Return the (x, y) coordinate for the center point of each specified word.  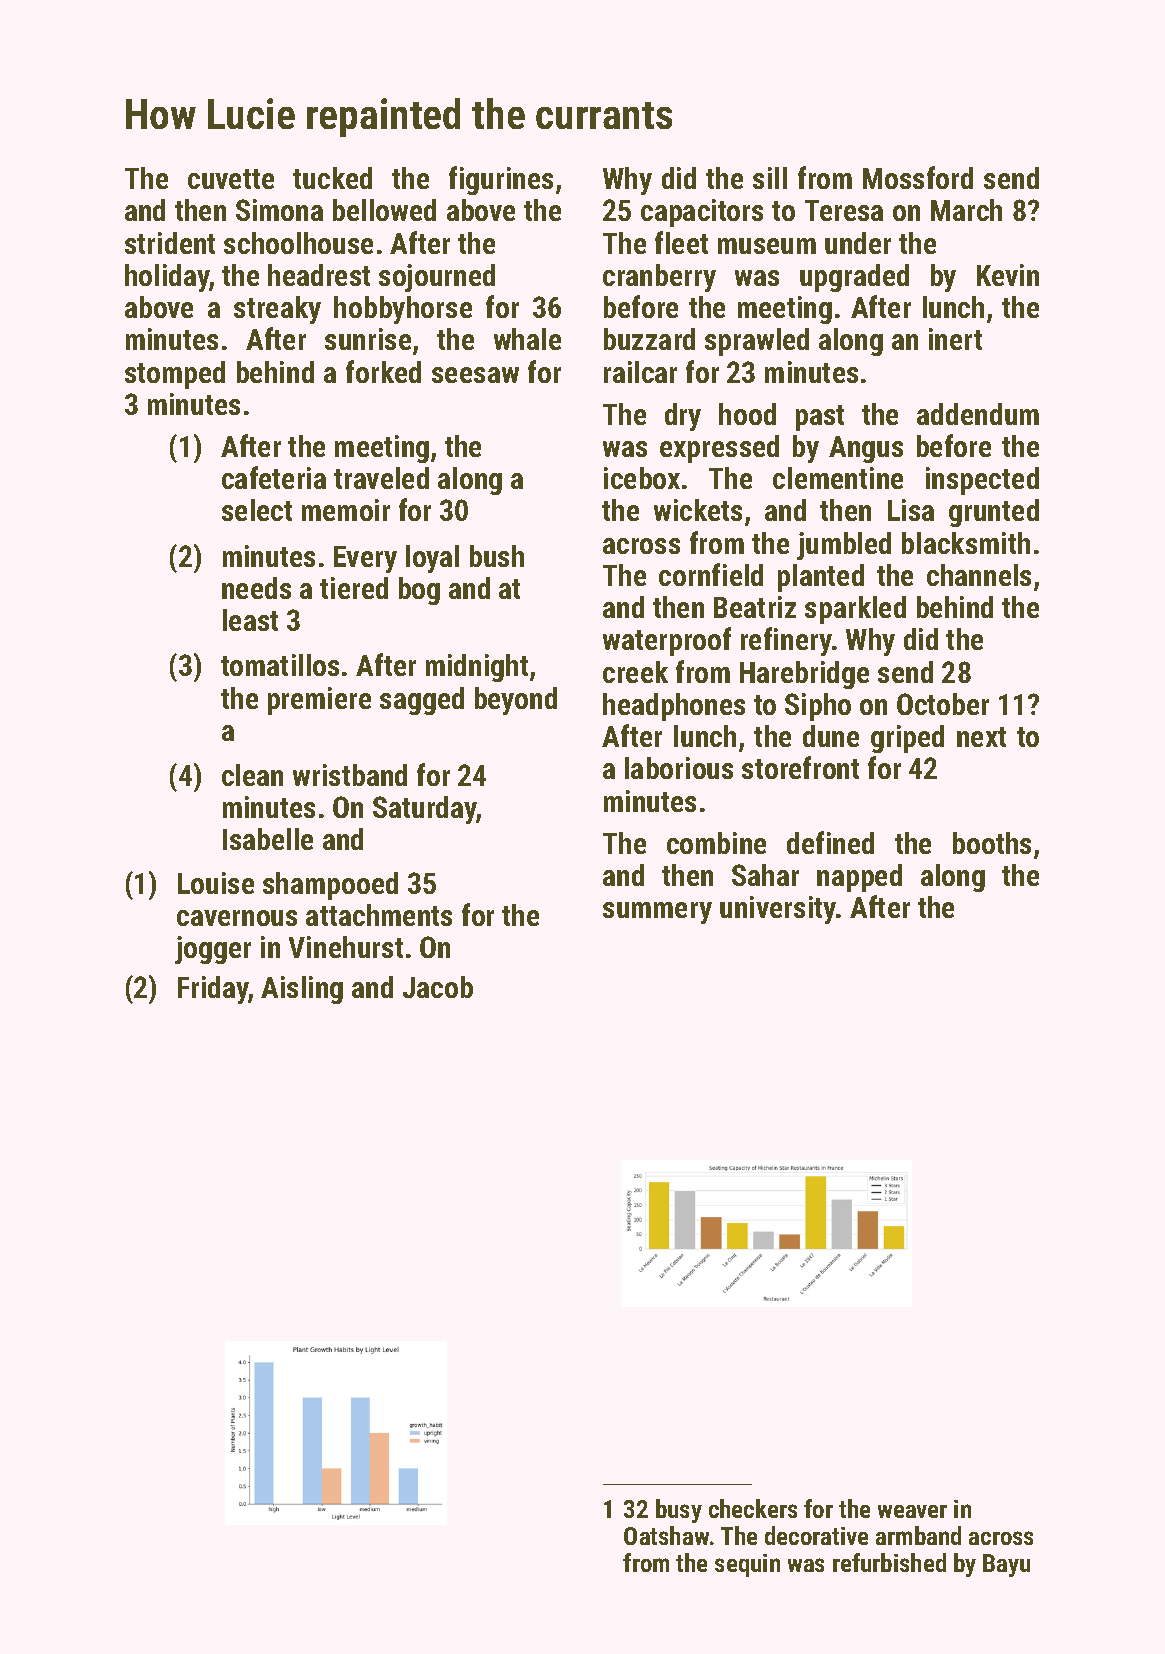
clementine (838, 478)
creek (635, 672)
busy (679, 1511)
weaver (912, 1511)
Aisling (302, 990)
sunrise (368, 339)
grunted (994, 513)
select (257, 510)
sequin (747, 1565)
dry (683, 417)
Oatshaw (666, 1535)
